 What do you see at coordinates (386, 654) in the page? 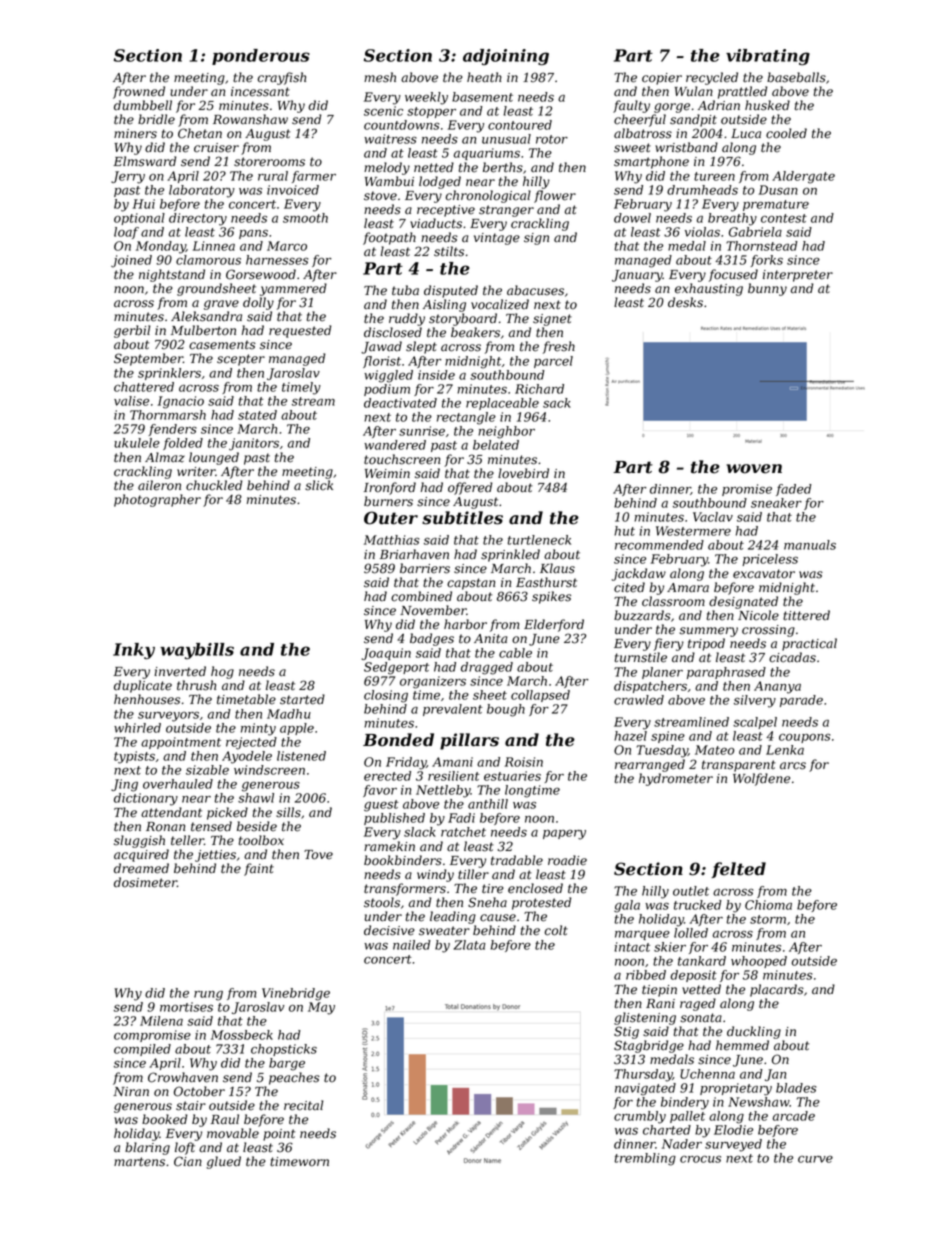
I see `Joaquin` at bounding box center [386, 654].
